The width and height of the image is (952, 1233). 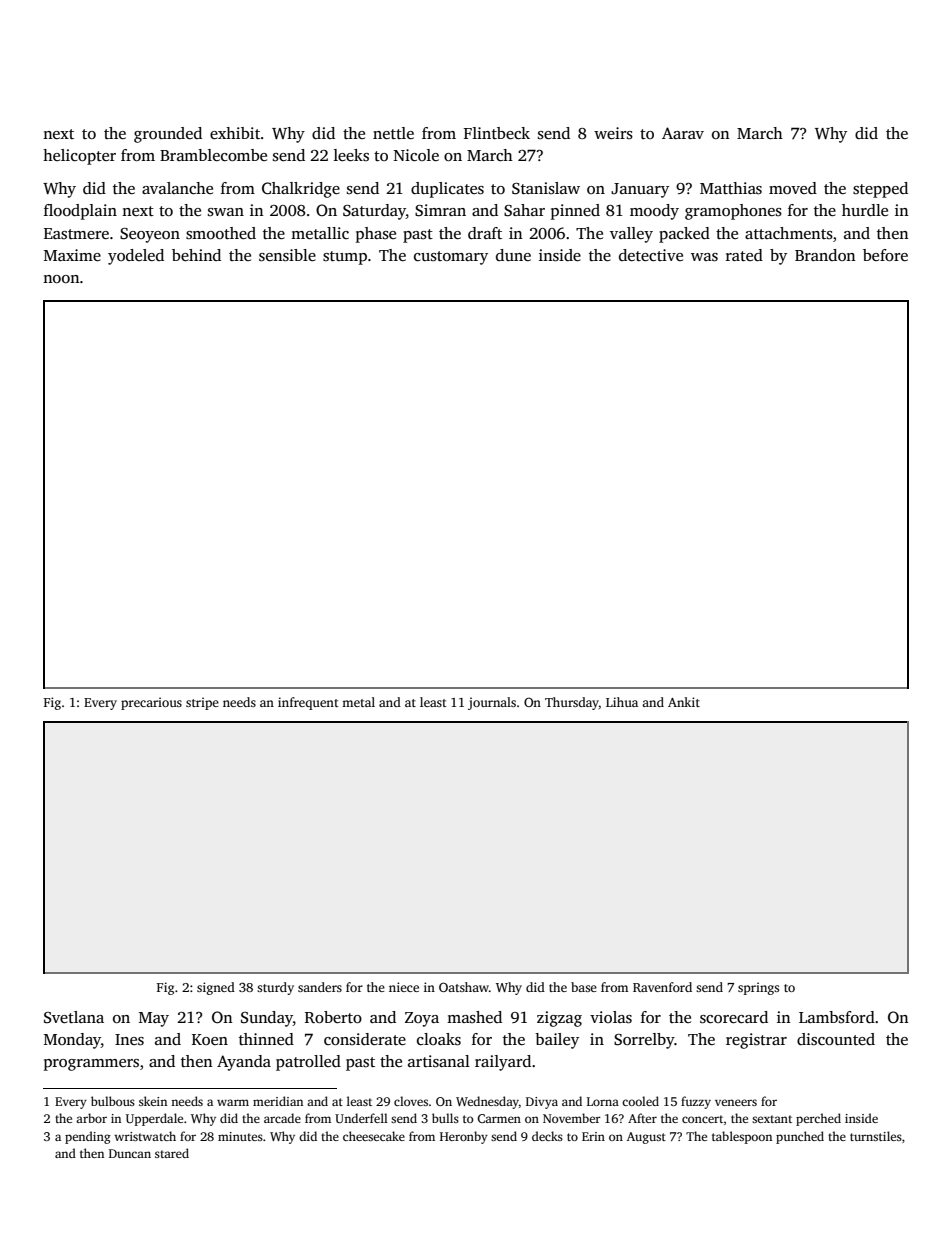 I want to click on Stanislaw, so click(x=546, y=188).
